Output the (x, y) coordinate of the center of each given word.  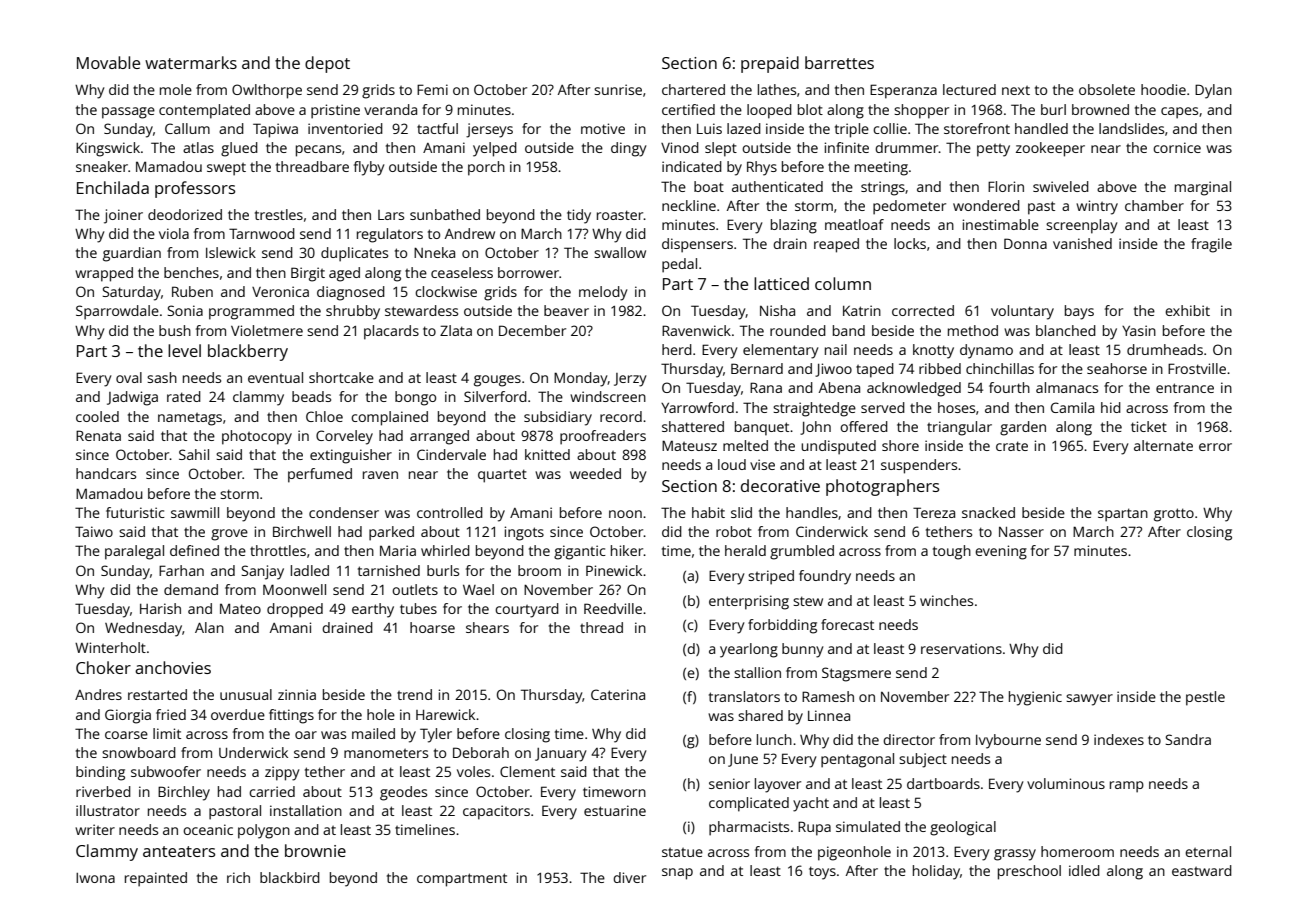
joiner (123, 216)
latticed (781, 283)
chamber (1154, 205)
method (973, 330)
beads (311, 396)
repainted (156, 879)
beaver (566, 310)
